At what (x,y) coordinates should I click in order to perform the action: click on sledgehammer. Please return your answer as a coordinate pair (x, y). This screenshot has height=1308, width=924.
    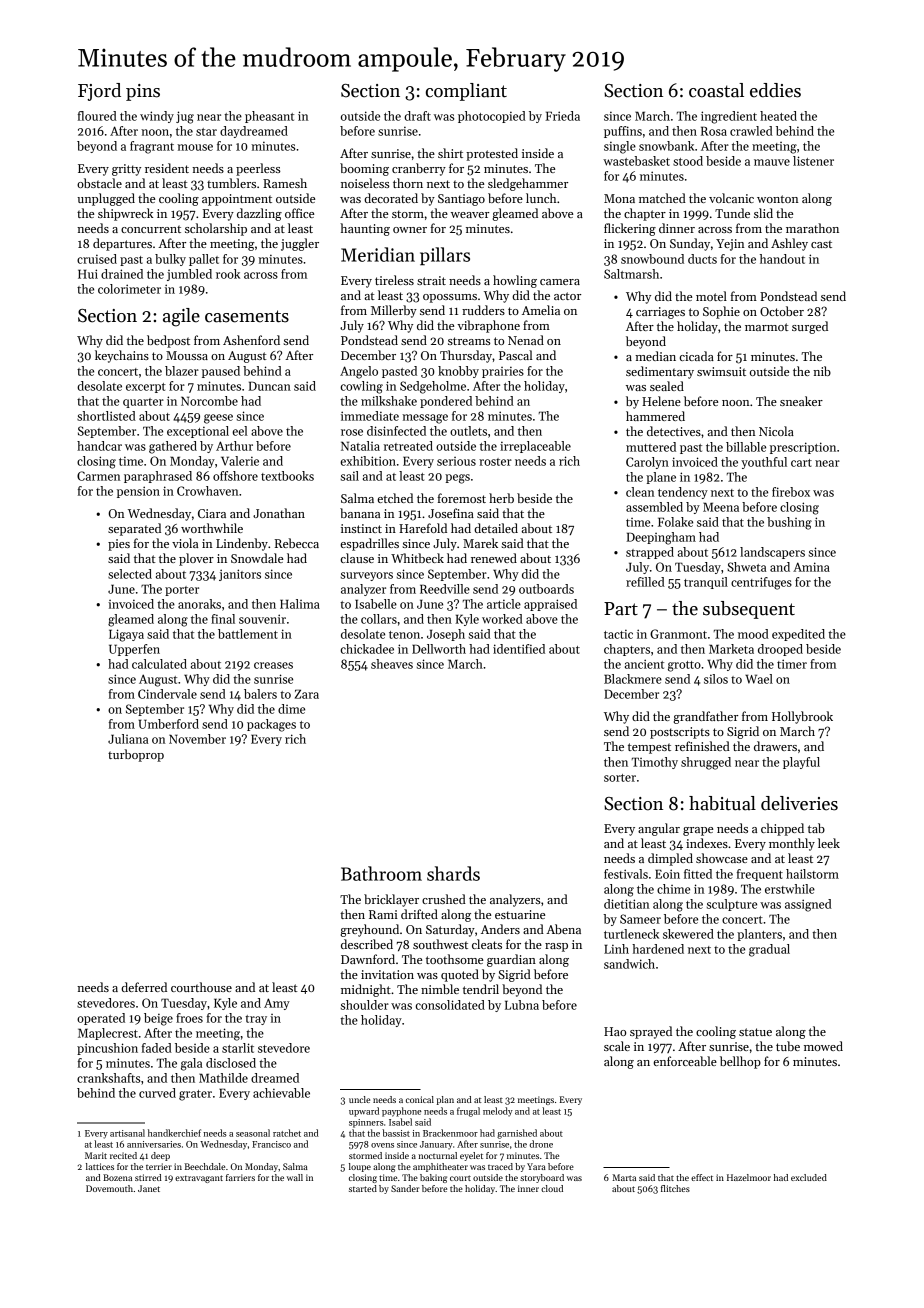
    Looking at the image, I should click on (528, 184).
